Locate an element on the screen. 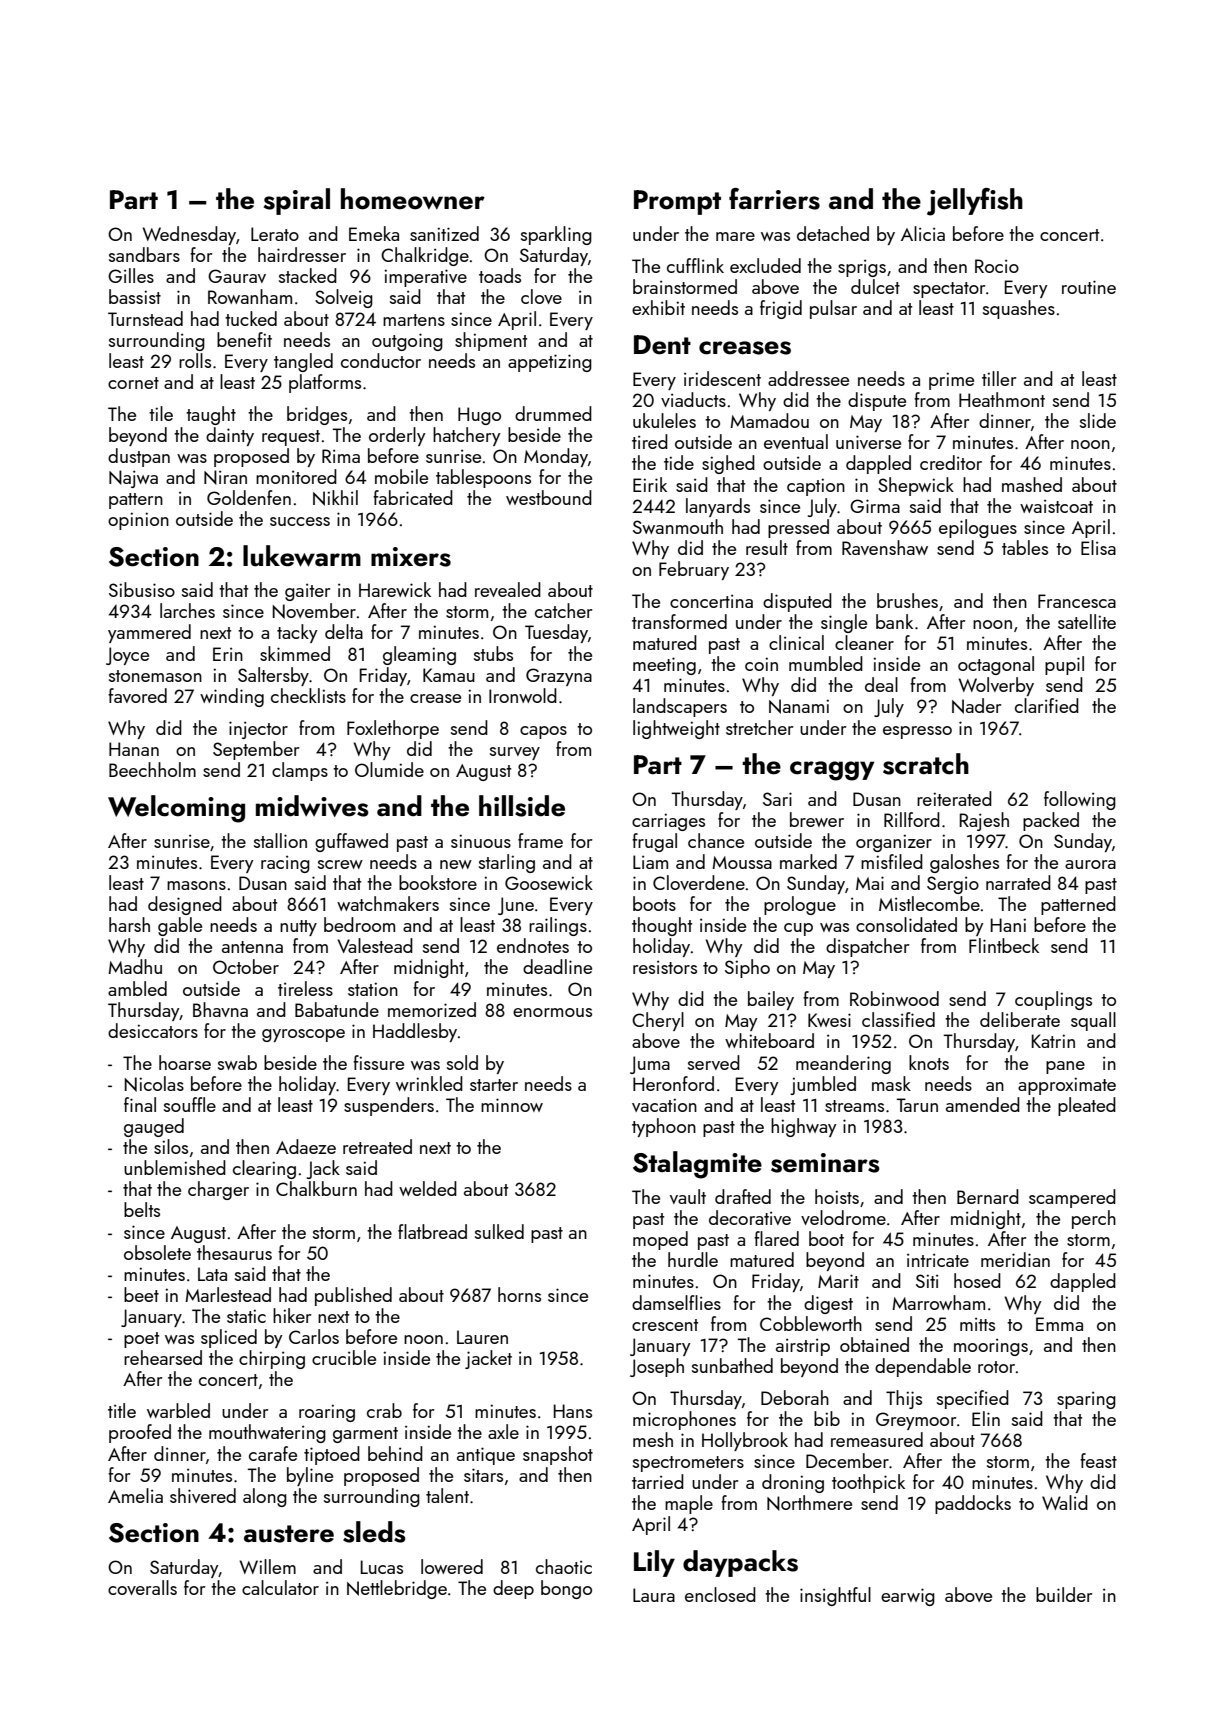 The width and height of the screenshot is (1225, 1732). knots is located at coordinates (929, 1062).
